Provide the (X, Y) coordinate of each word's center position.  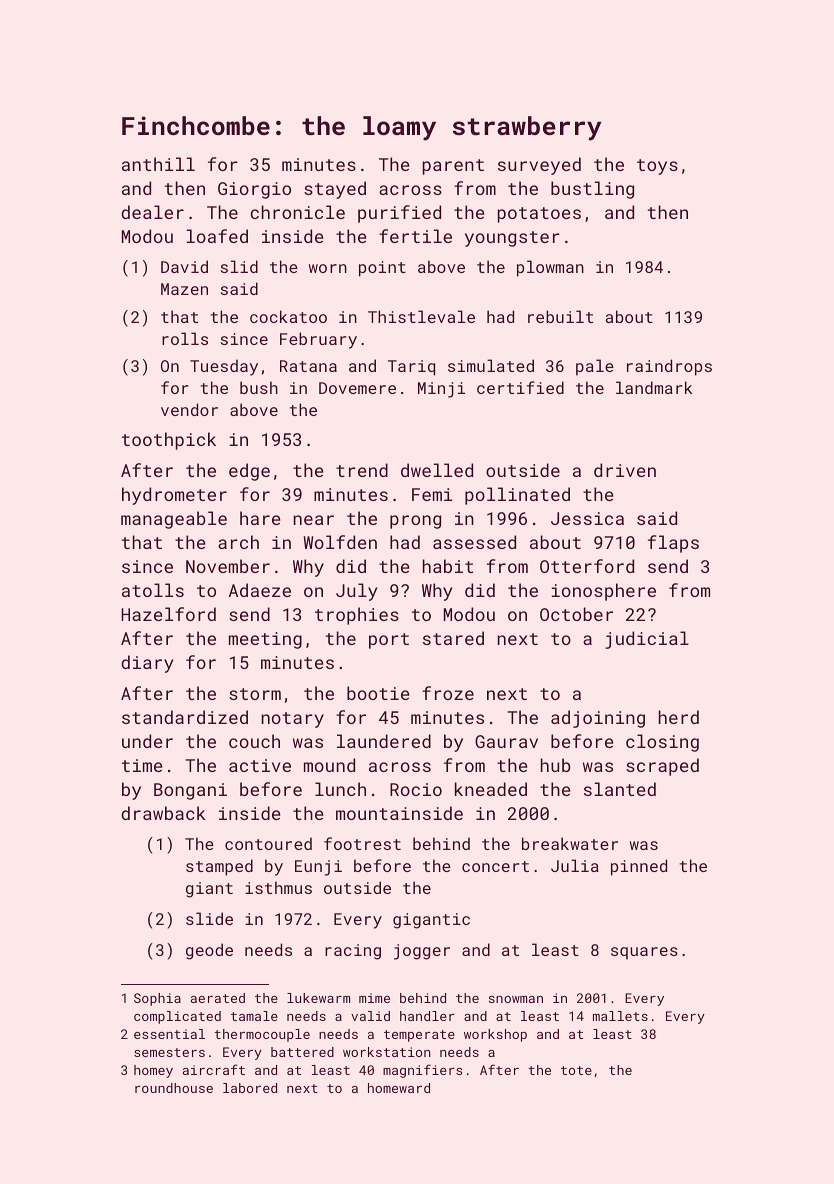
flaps (673, 544)
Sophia (157, 999)
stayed (335, 190)
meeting (265, 640)
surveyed (539, 166)
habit (448, 566)
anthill (158, 164)
